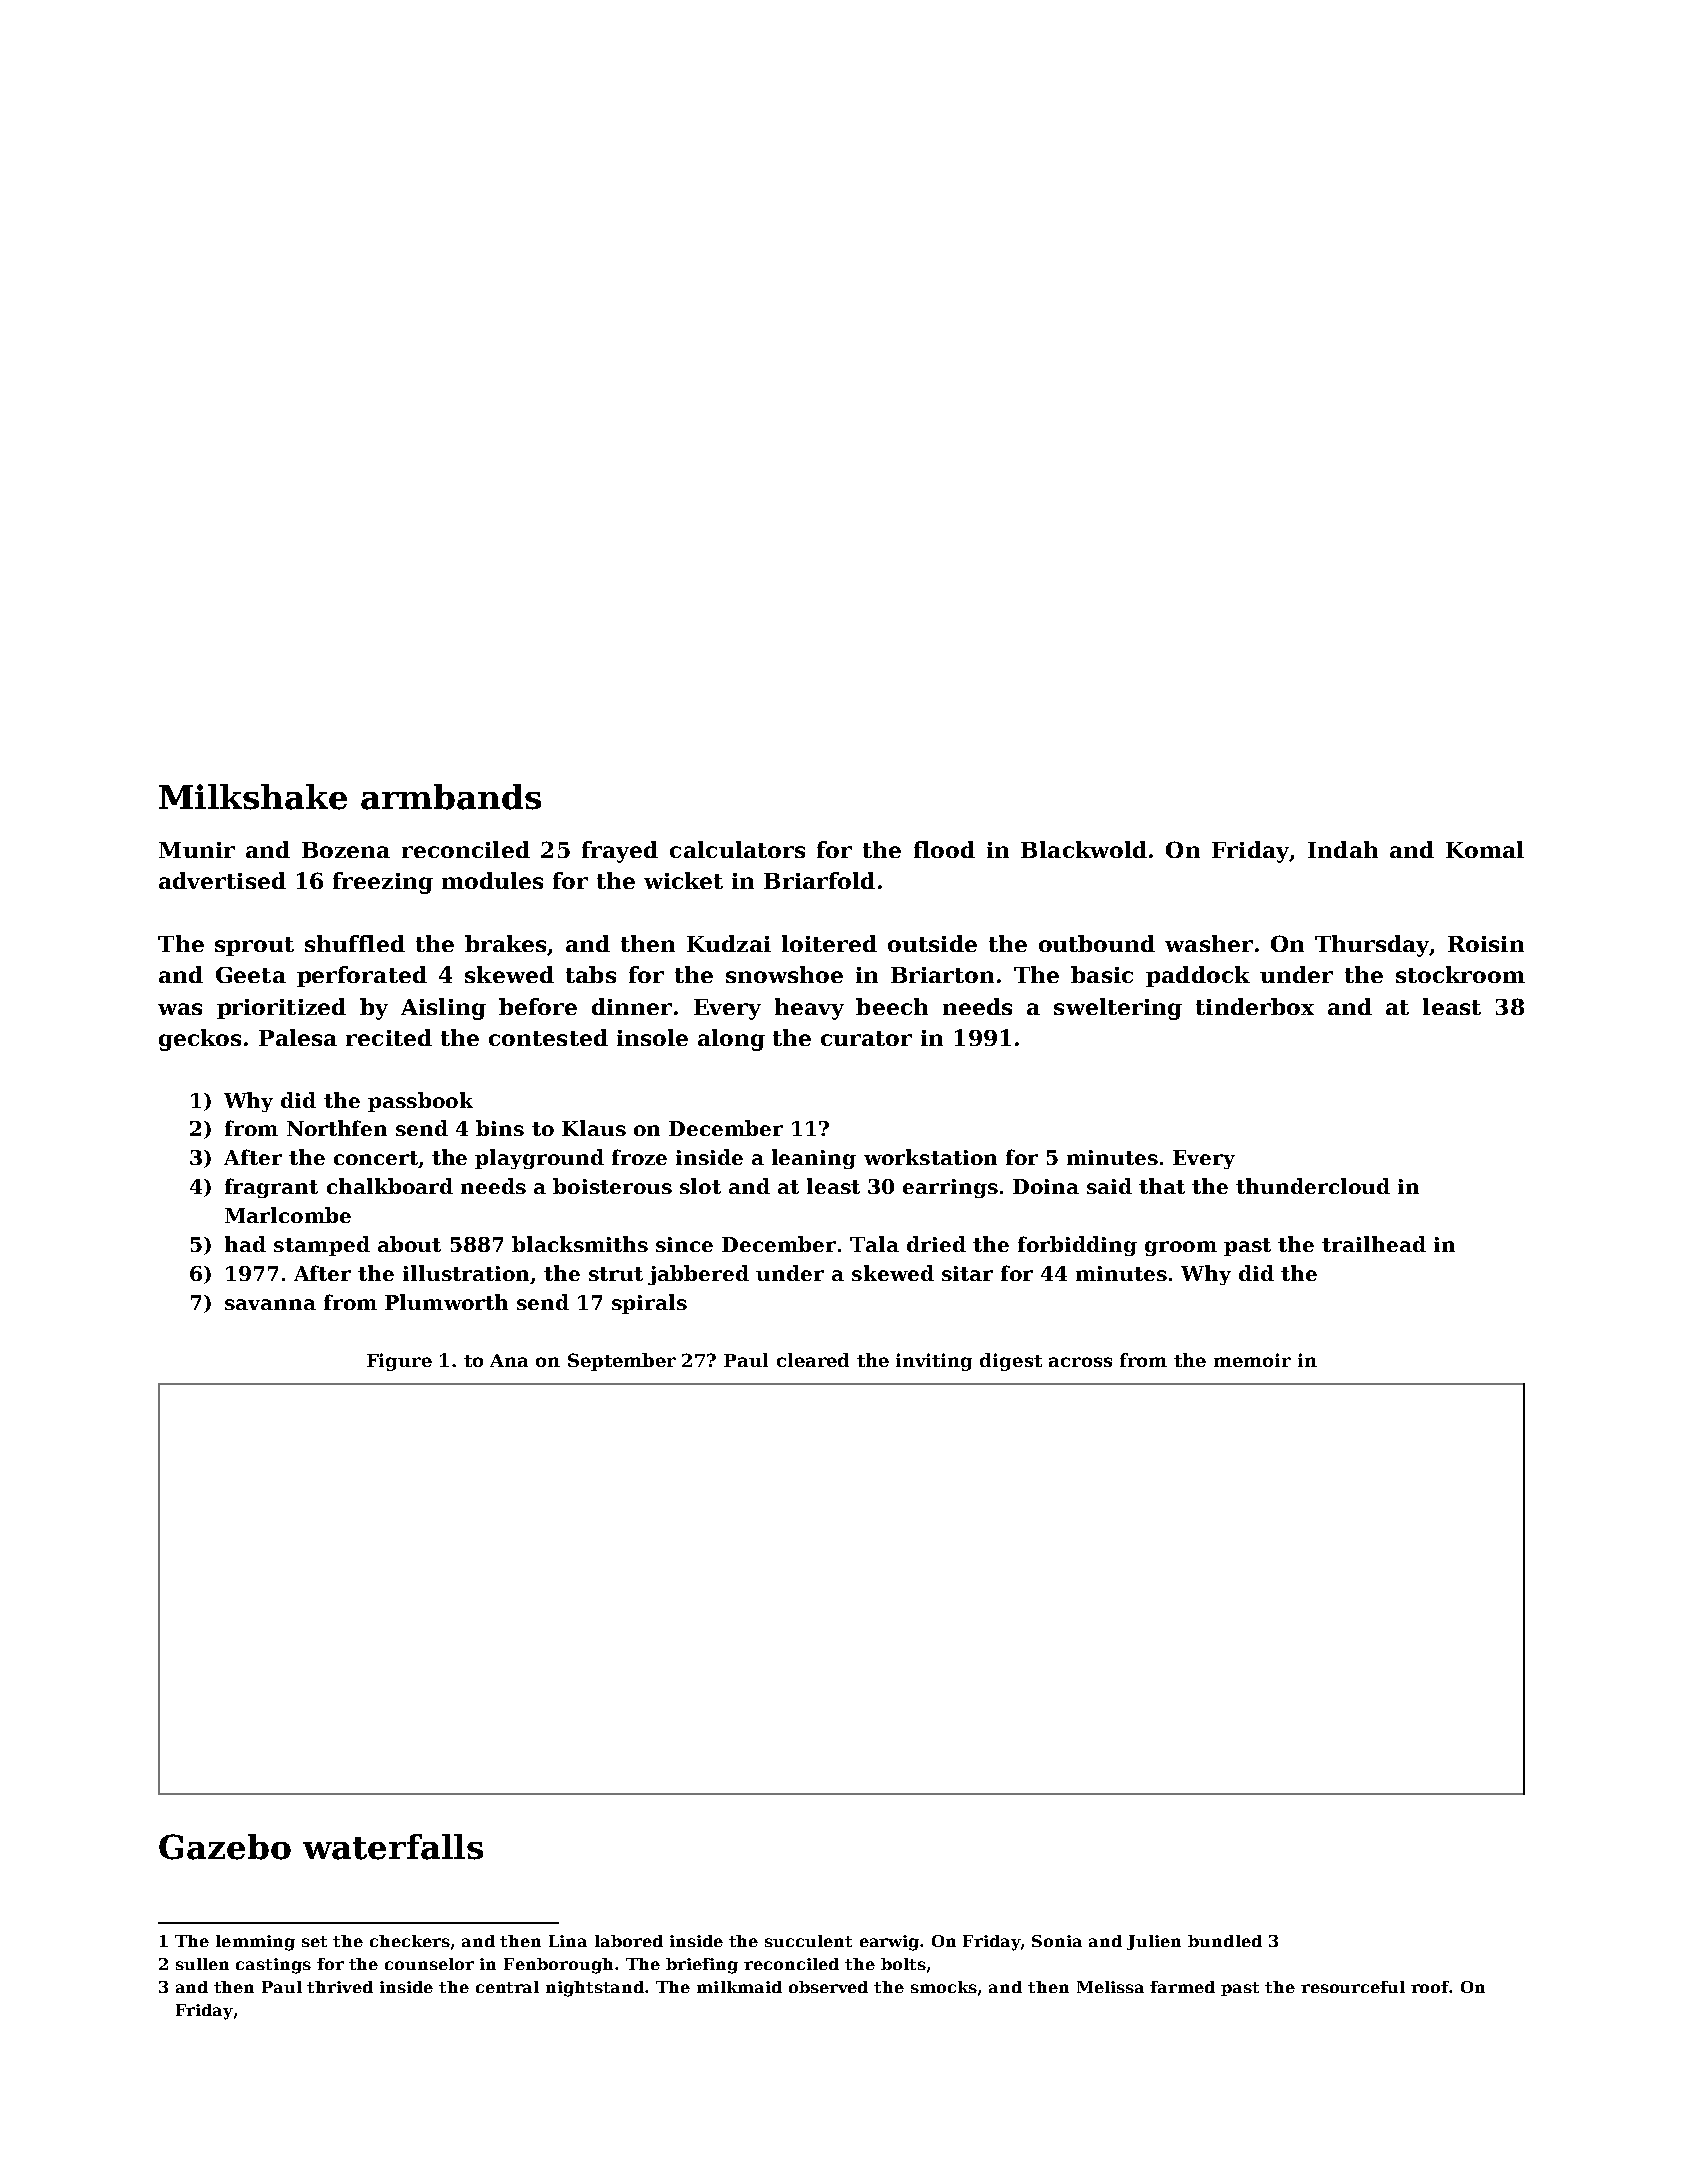 The height and width of the image is (2178, 1683). What do you see at coordinates (393, 1847) in the image?
I see `waterfalls` at bounding box center [393, 1847].
